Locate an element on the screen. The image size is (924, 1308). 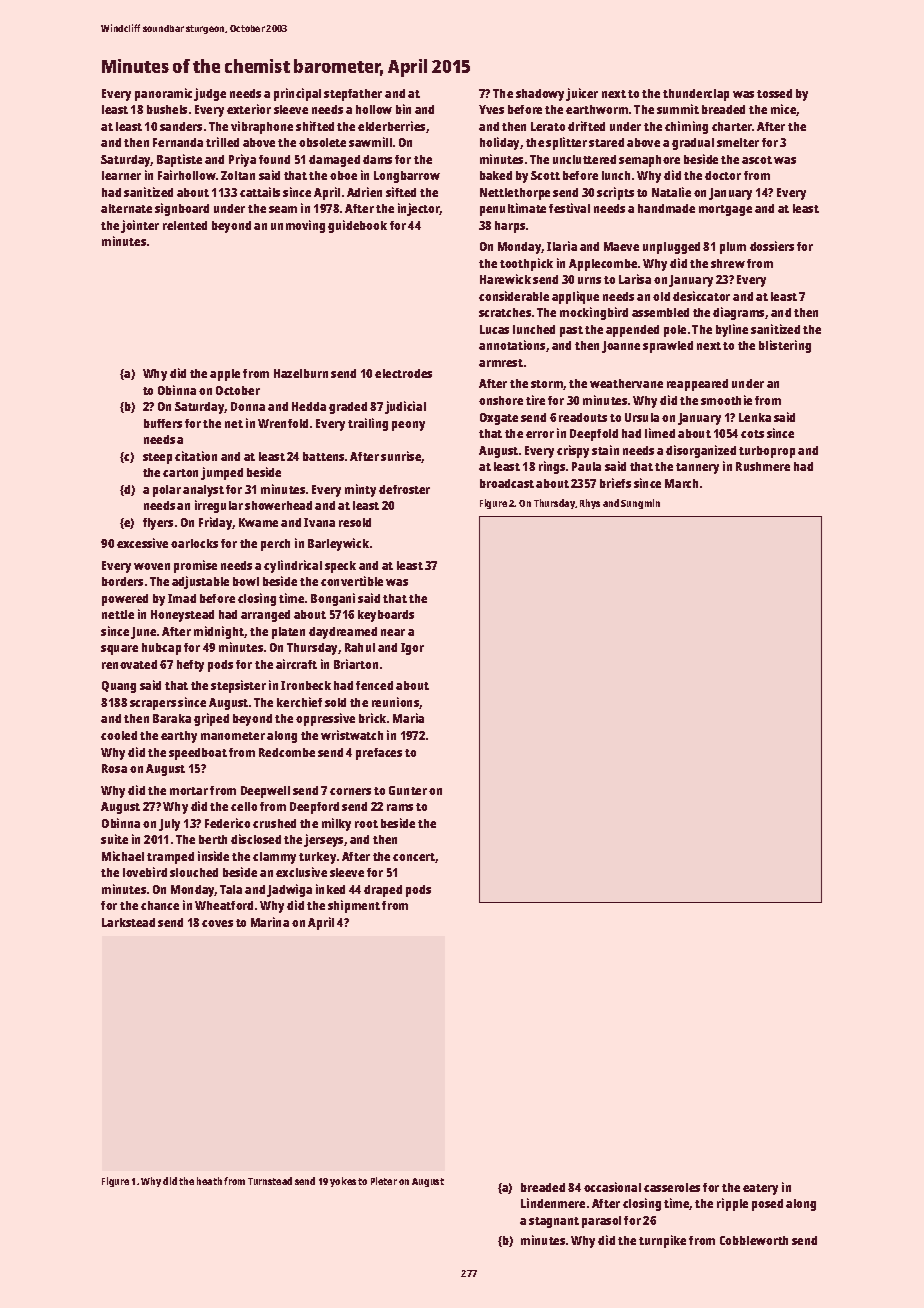
splitter is located at coordinates (566, 143).
